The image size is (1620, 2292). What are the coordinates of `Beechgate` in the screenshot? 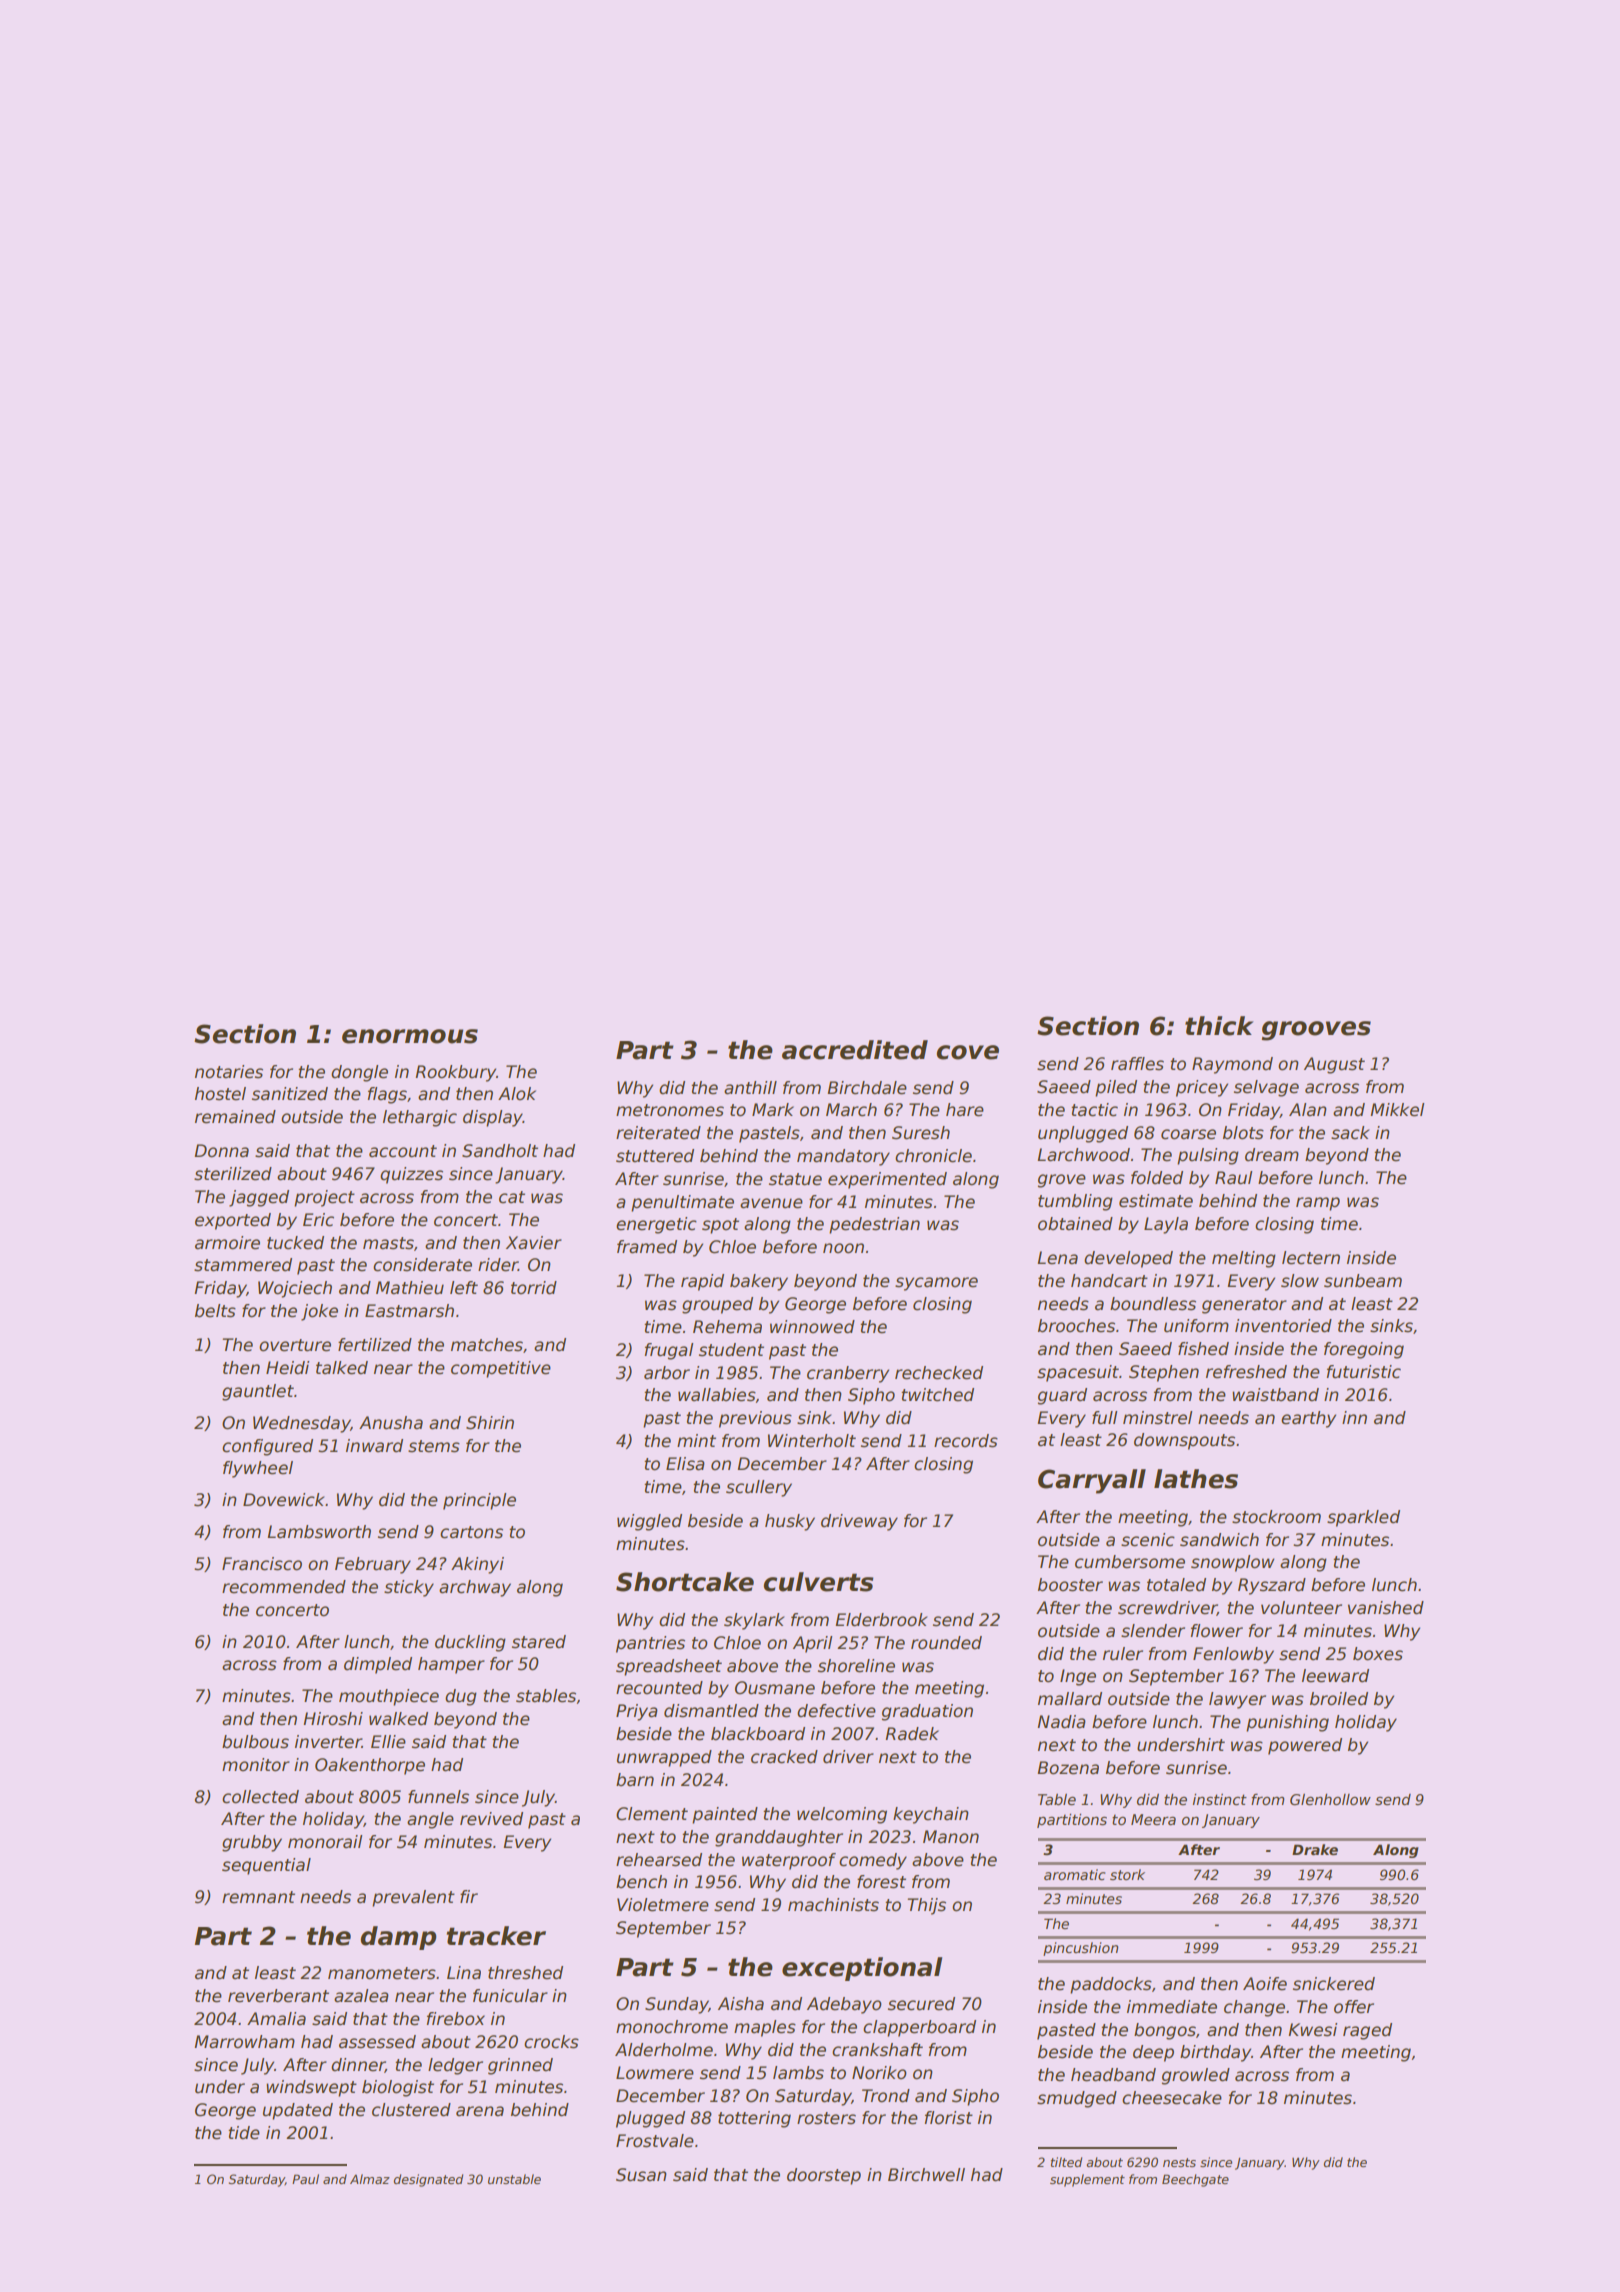 It's located at (1195, 2180).
